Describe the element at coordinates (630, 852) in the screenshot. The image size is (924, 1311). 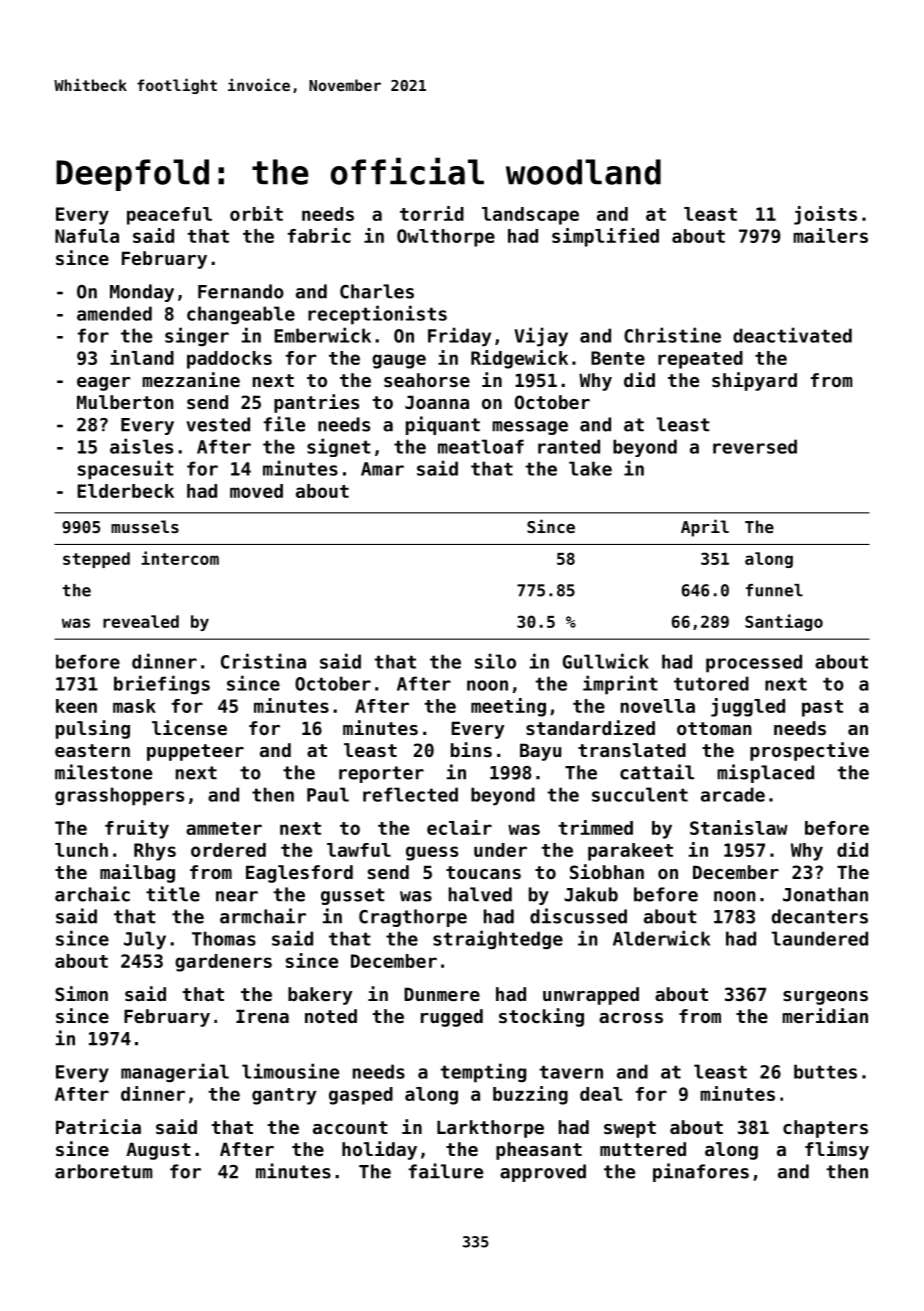
I see `parakeet` at that location.
